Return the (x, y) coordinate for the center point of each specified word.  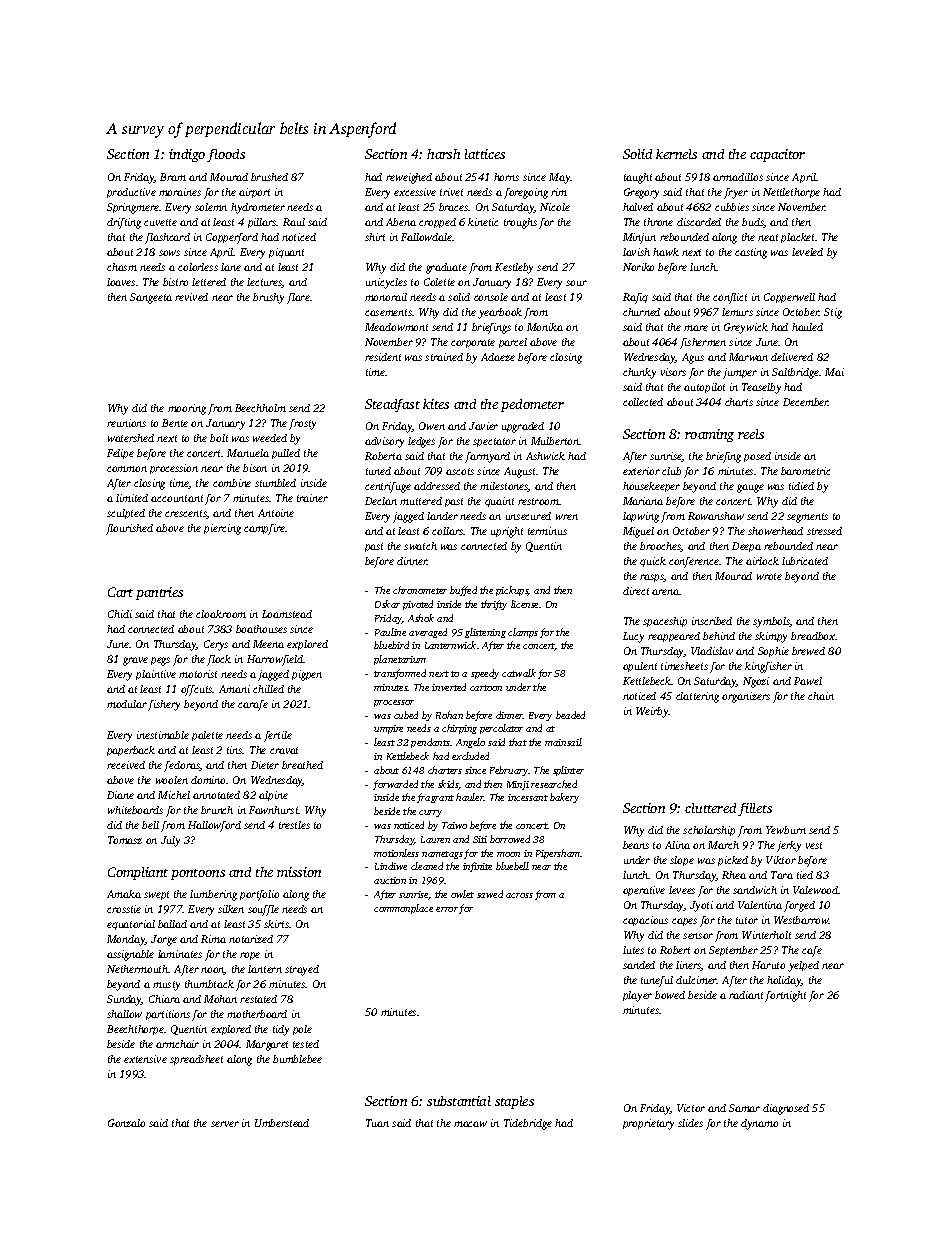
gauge (750, 488)
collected (643, 402)
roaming (709, 435)
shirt (375, 237)
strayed (302, 970)
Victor (691, 1108)
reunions (126, 423)
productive (131, 193)
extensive (145, 1059)
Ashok (421, 618)
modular (127, 704)
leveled (807, 252)
